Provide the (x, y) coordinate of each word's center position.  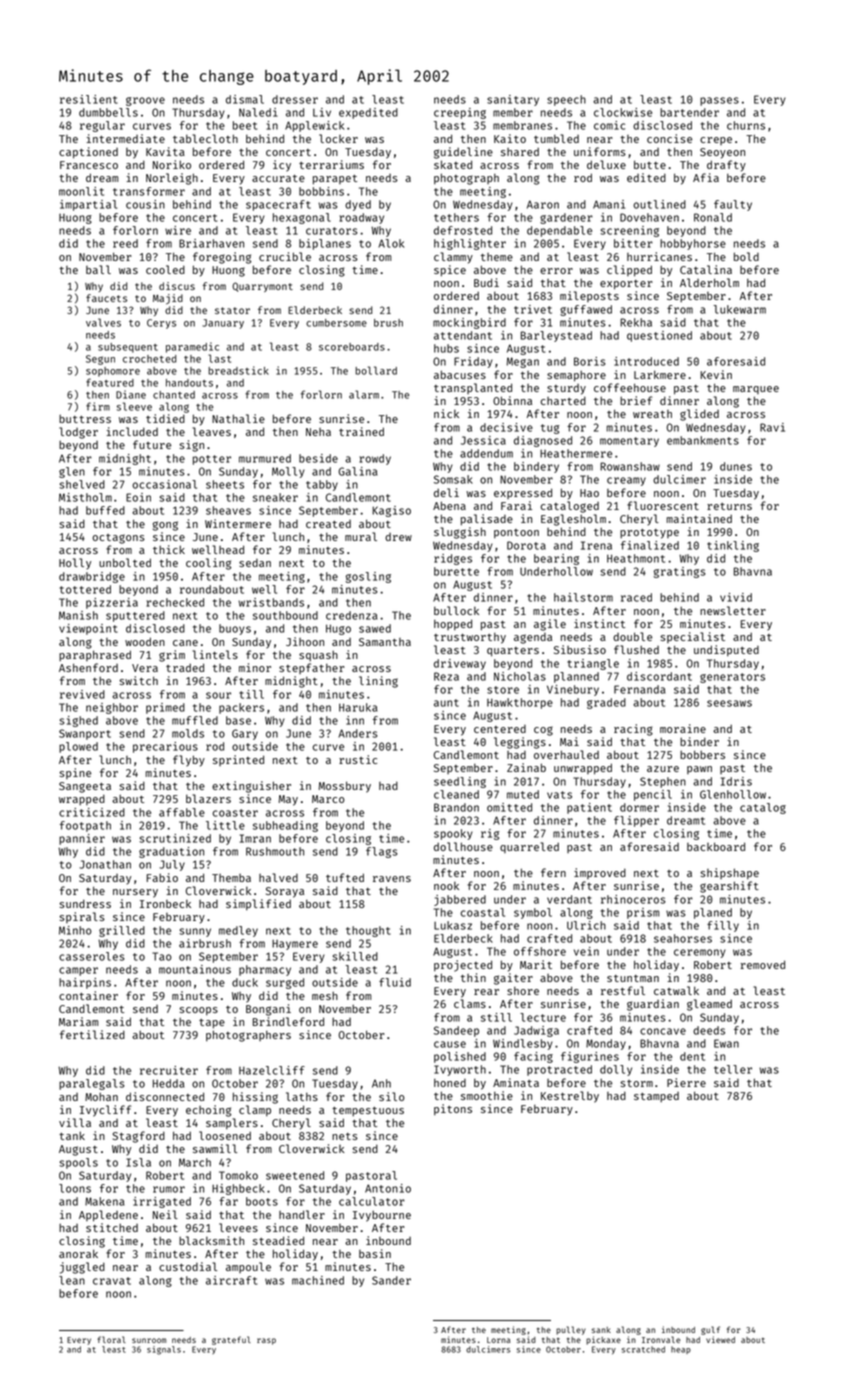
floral (111, 1339)
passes (719, 101)
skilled (355, 956)
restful (623, 990)
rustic (358, 759)
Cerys (161, 324)
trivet (533, 309)
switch (139, 680)
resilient (89, 99)
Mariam (78, 1021)
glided (699, 415)
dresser (295, 99)
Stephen (663, 782)
